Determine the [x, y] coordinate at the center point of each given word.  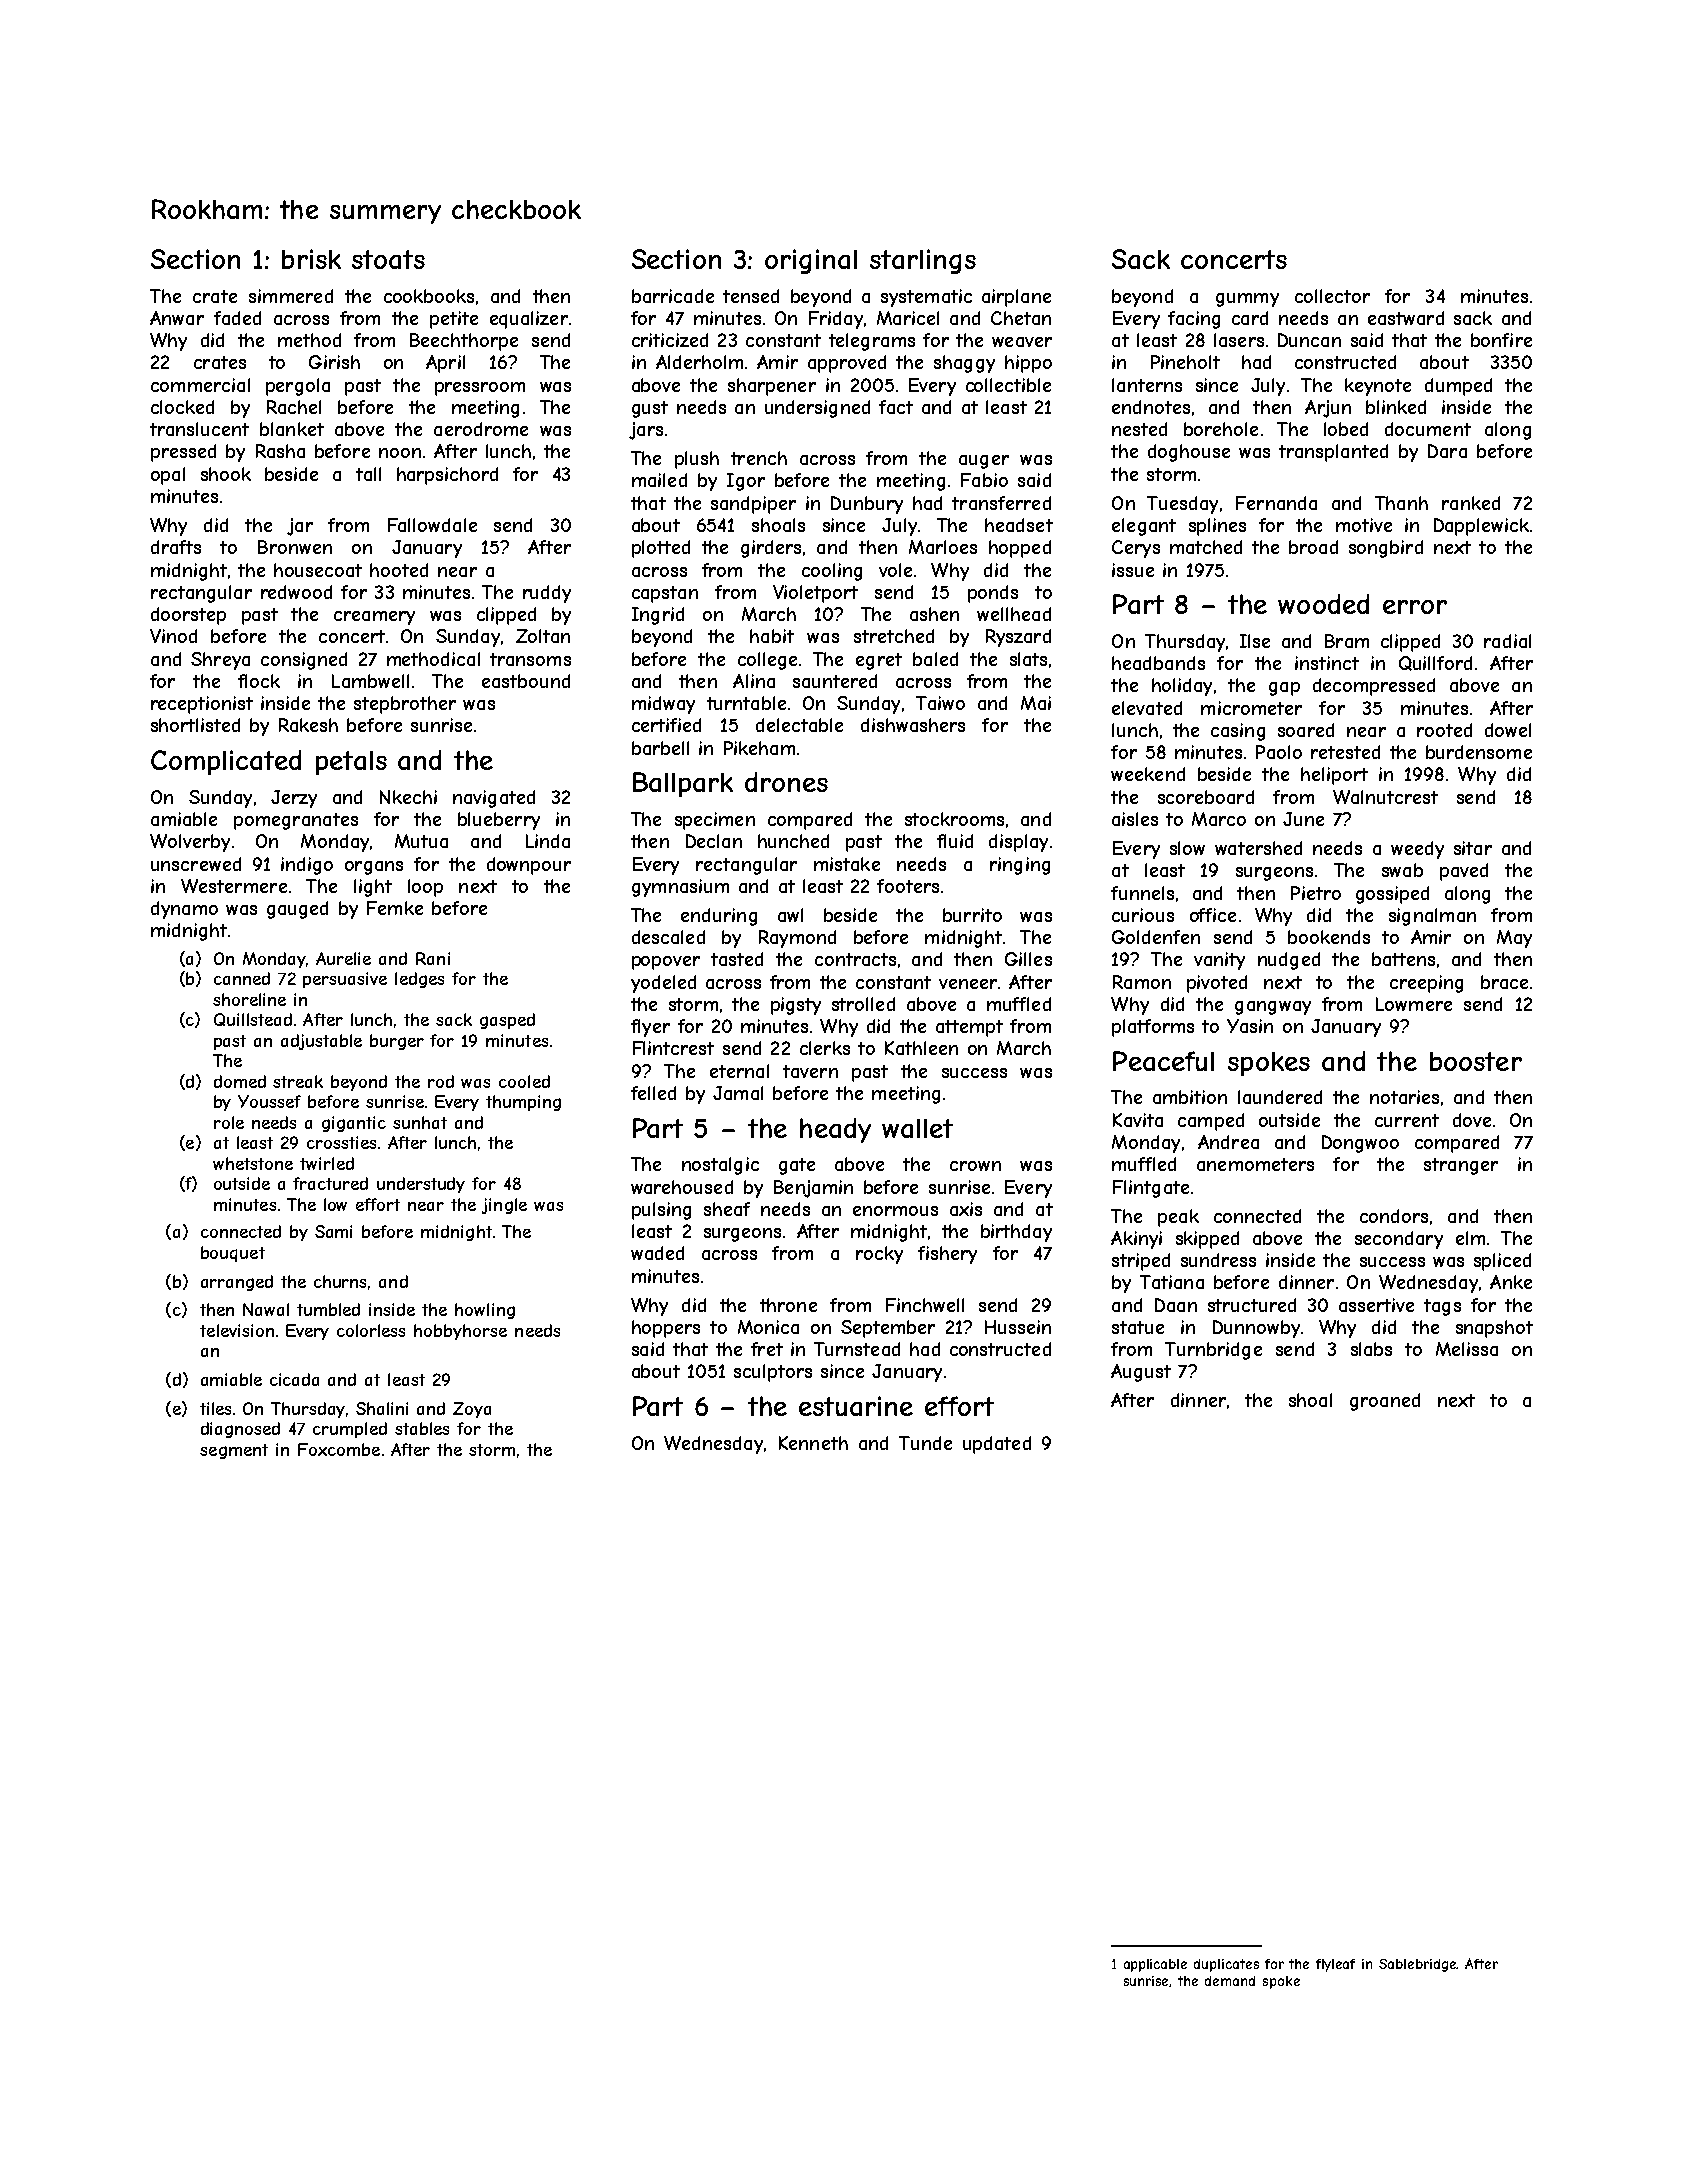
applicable [1155, 1965]
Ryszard [1018, 638]
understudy [421, 1185]
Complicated [226, 762]
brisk [311, 259]
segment [234, 1451]
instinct [1327, 663]
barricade [673, 296]
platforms [1153, 1028]
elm [1470, 1238]
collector [1332, 296]
